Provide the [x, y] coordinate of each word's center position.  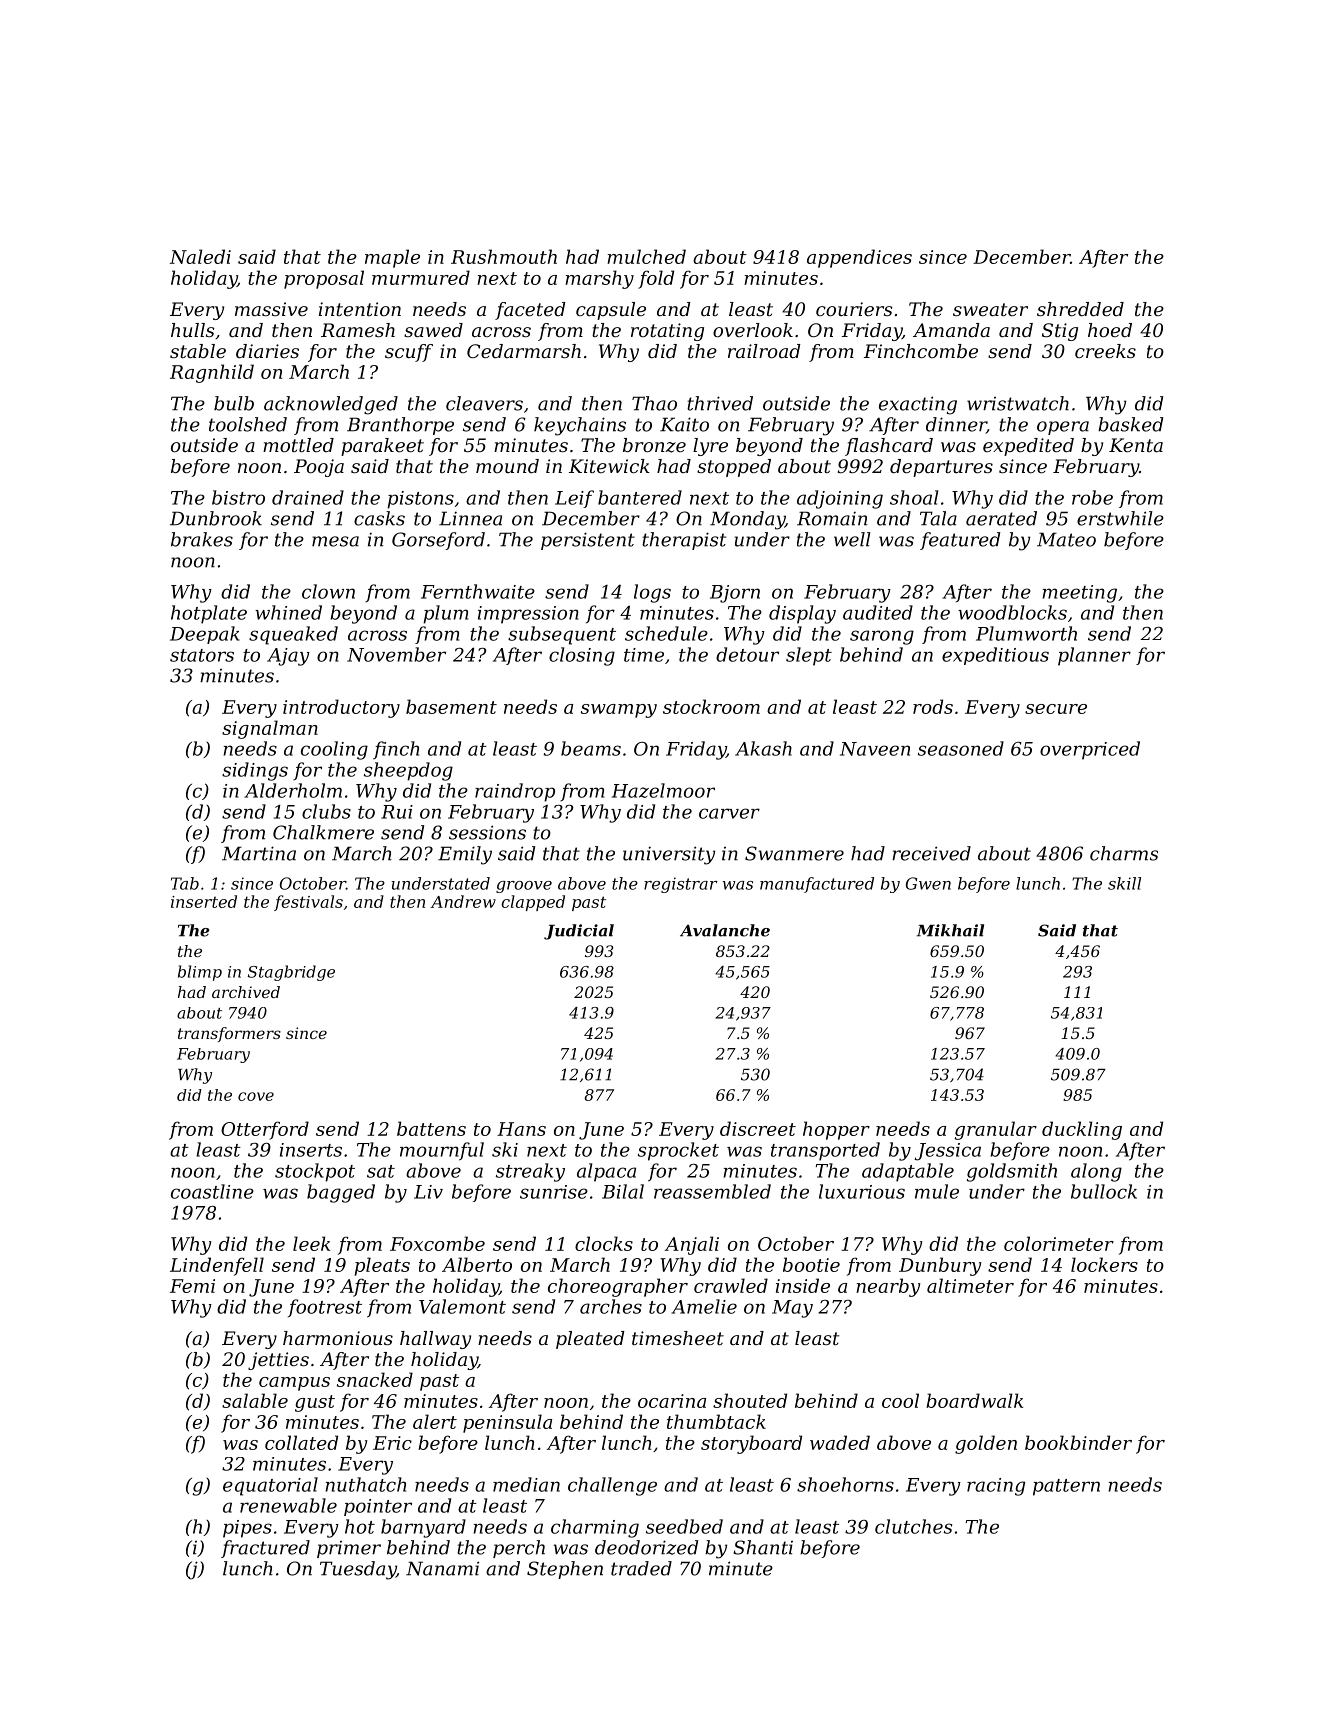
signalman [270, 729]
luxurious [862, 1191]
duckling [1082, 1130]
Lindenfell [217, 1266]
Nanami [442, 1568]
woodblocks [1012, 612]
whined [288, 612]
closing [582, 656]
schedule [666, 633]
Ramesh [358, 330]
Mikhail [950, 930]
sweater [990, 309]
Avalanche [725, 930]
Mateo [1066, 539]
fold [656, 279]
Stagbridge [291, 973]
